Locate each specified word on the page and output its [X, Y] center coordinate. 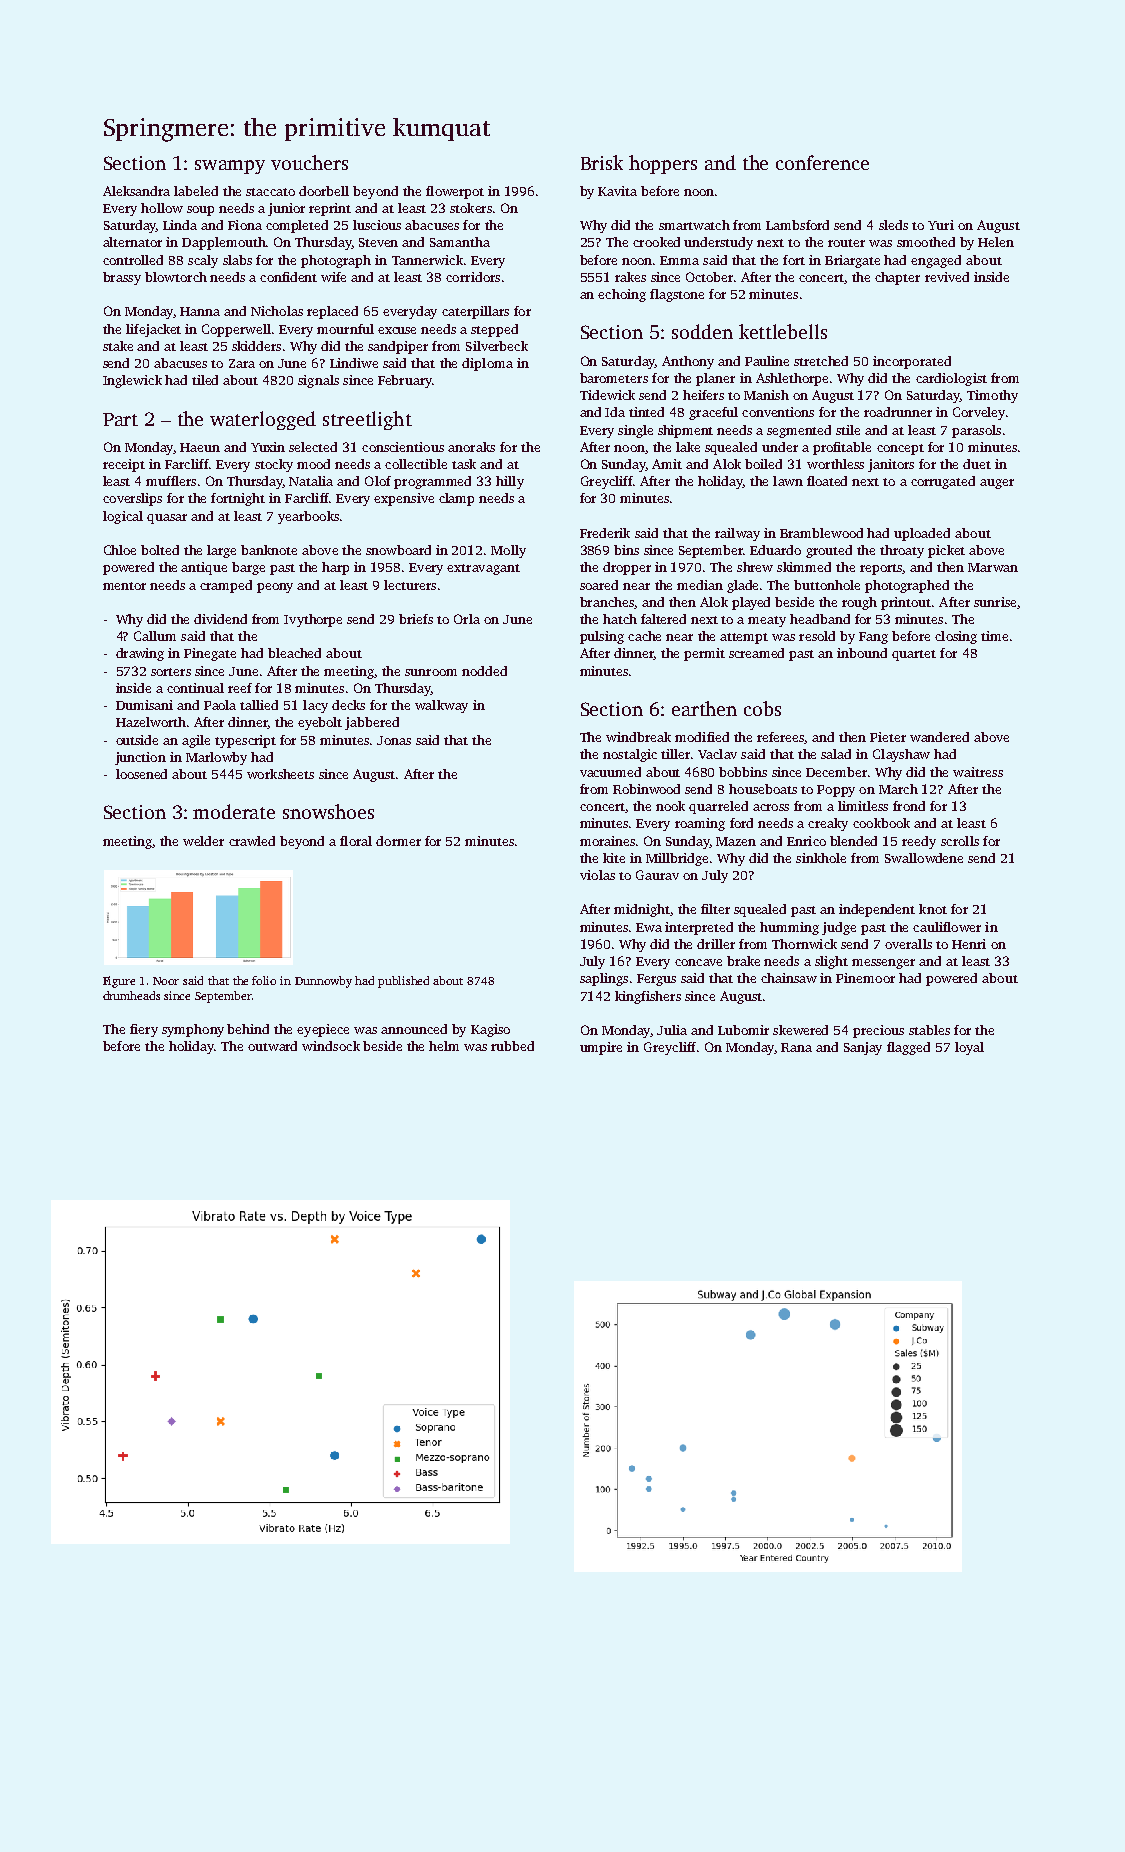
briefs [416, 619]
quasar [167, 519]
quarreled [718, 807]
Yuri [941, 225]
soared [599, 585]
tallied [259, 705]
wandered [939, 737]
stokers [471, 208]
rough [859, 603]
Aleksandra [136, 191]
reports [881, 569]
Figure [119, 982]
